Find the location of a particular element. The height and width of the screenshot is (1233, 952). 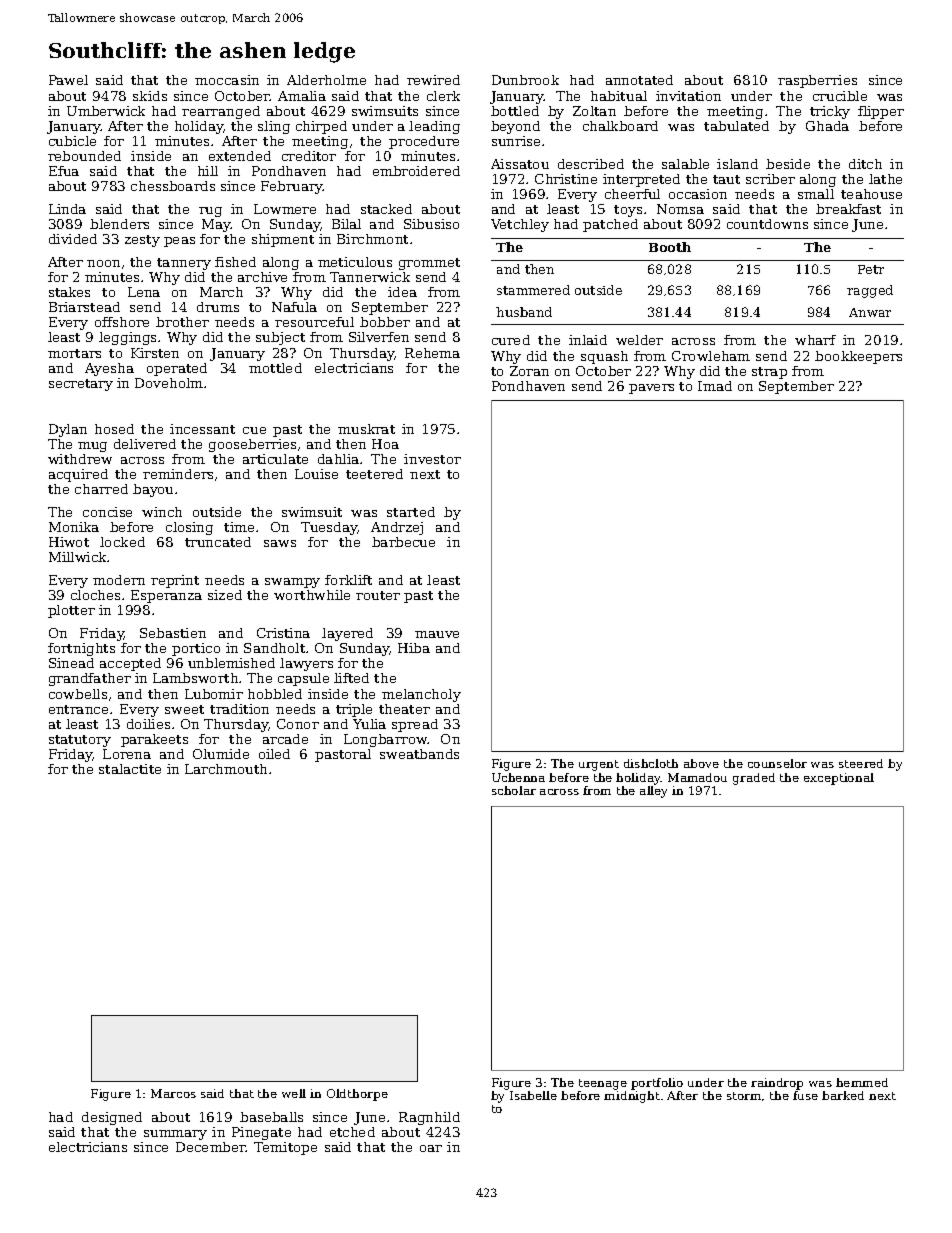

tradition is located at coordinates (239, 709).
